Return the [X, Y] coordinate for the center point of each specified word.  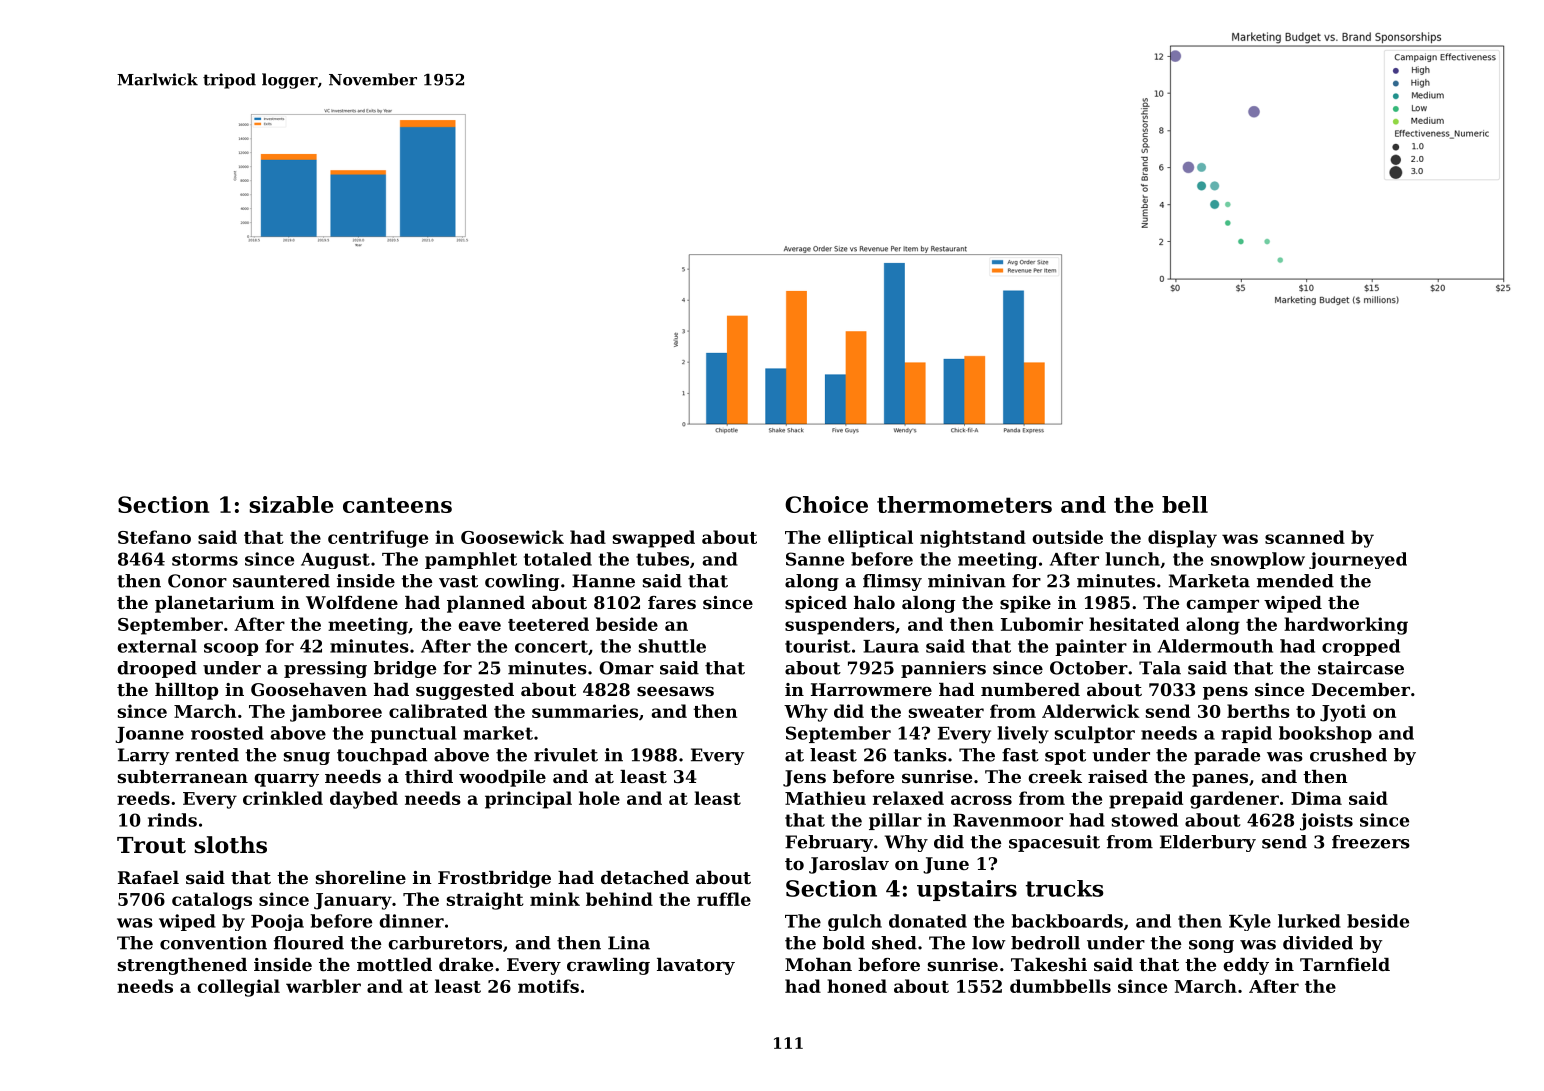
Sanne [815, 559]
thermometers [964, 504]
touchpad [382, 756]
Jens [804, 778]
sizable [291, 504]
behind [619, 899]
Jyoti [1343, 713]
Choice [826, 504]
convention [213, 943]
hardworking [1346, 626]
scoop [231, 649]
